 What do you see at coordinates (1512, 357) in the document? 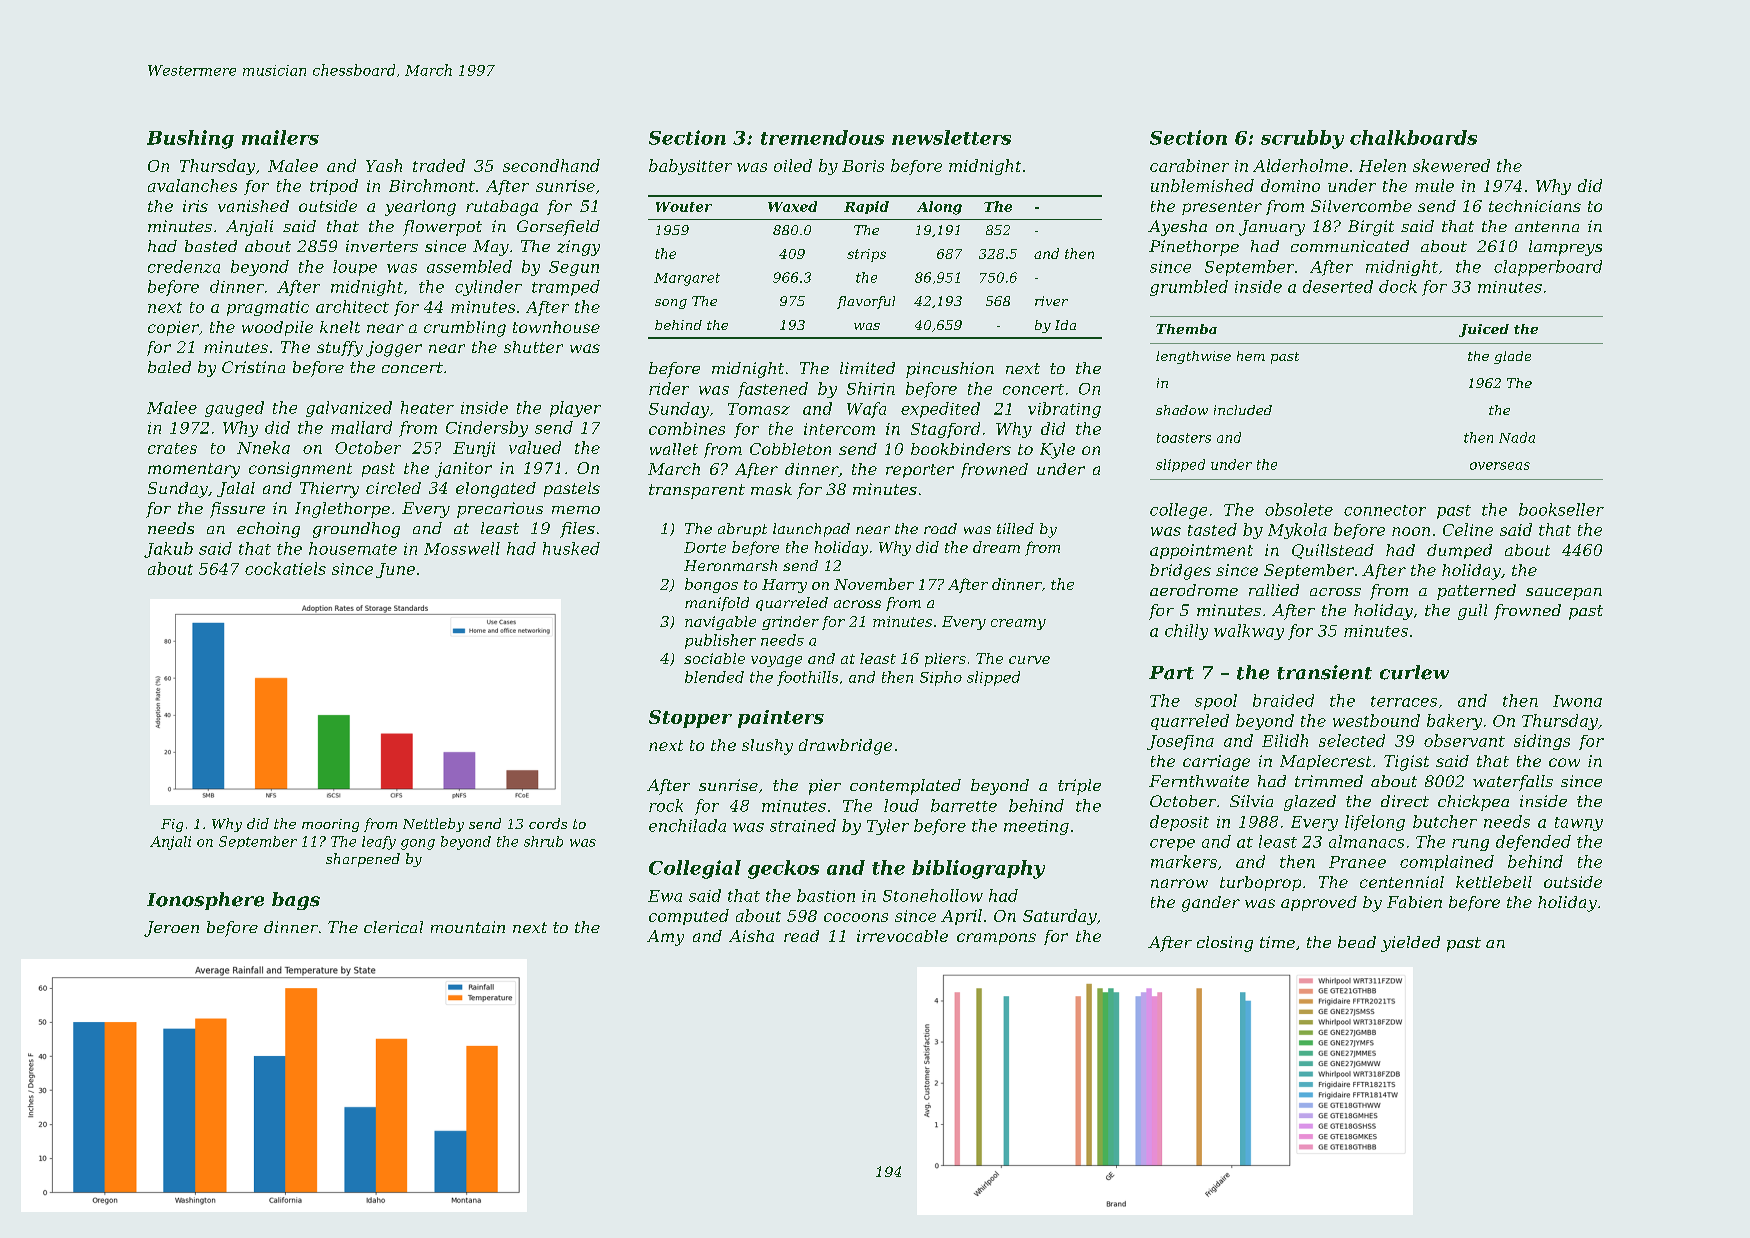
I see `glade` at bounding box center [1512, 357].
